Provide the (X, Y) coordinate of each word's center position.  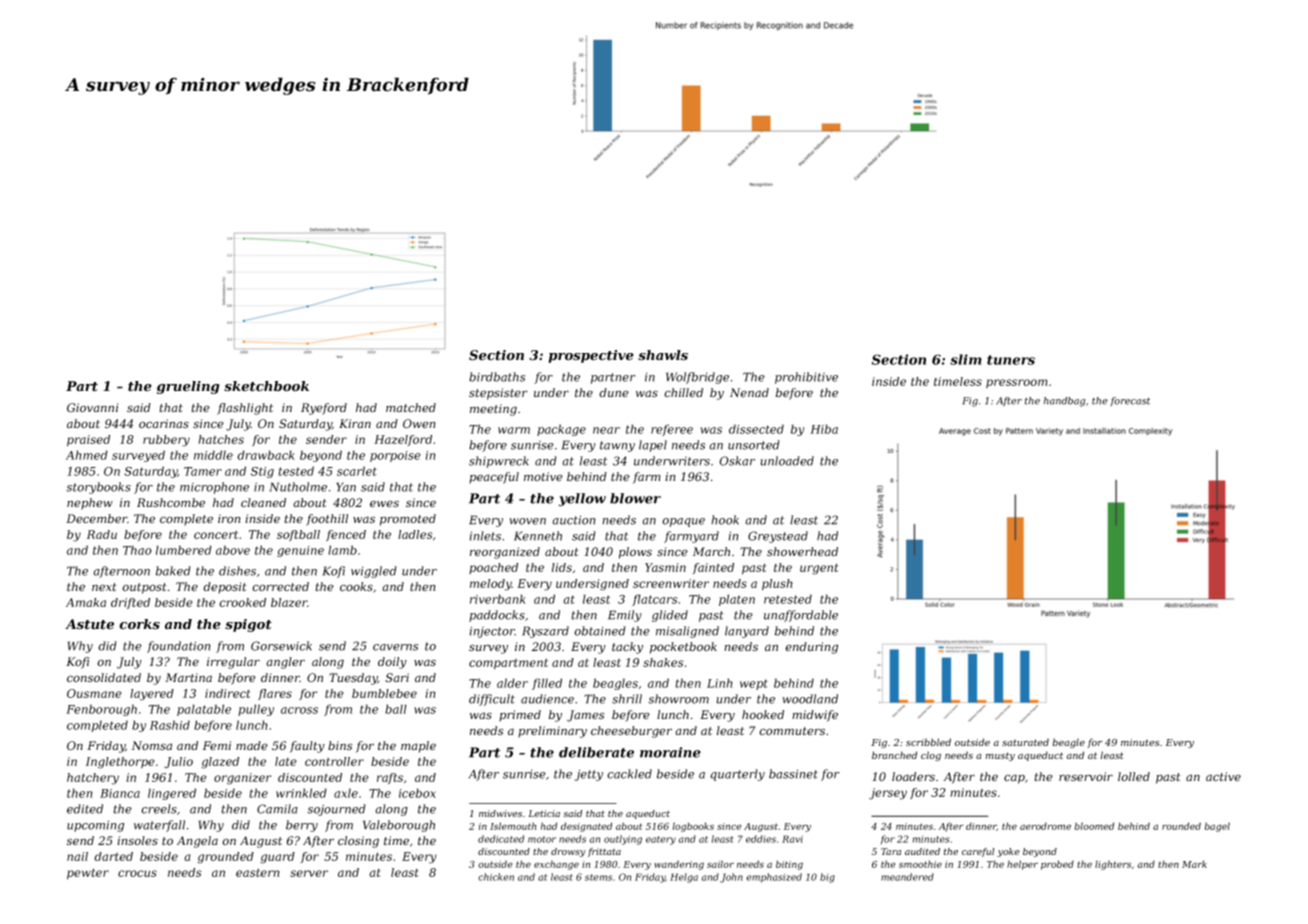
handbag (1064, 402)
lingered (172, 794)
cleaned (263, 503)
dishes (237, 571)
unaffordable (801, 616)
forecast (1130, 401)
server (309, 873)
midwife (815, 716)
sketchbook (266, 386)
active (1223, 777)
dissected (756, 429)
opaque (683, 522)
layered (152, 695)
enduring (811, 648)
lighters (1113, 865)
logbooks (693, 827)
